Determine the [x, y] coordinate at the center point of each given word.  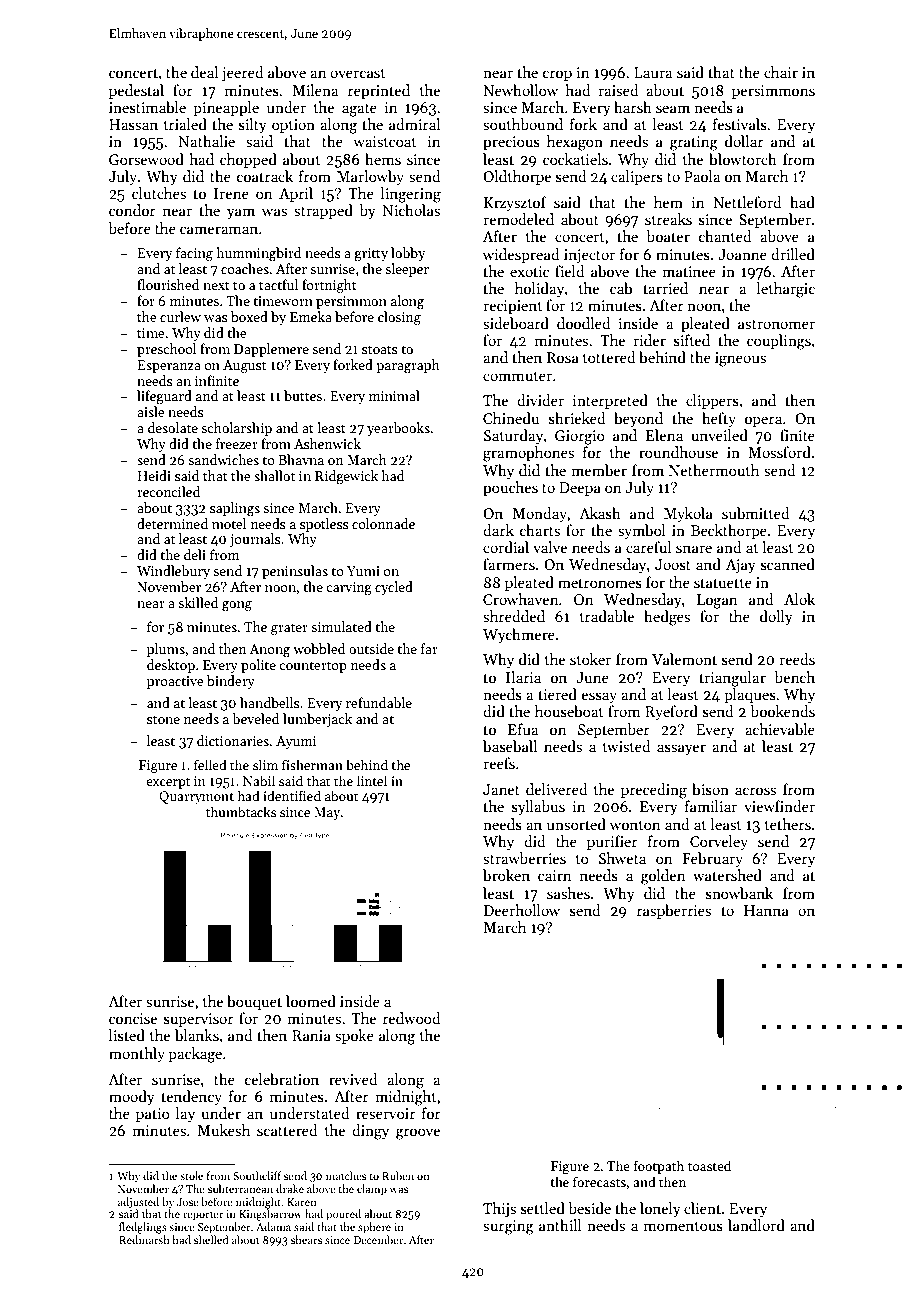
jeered [243, 73]
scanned [788, 564]
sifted [692, 340]
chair [781, 72]
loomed [311, 1001]
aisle [151, 411]
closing [399, 318]
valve [550, 547]
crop [557, 75]
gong [237, 606]
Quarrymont [196, 797]
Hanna [766, 910]
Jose [188, 1202]
